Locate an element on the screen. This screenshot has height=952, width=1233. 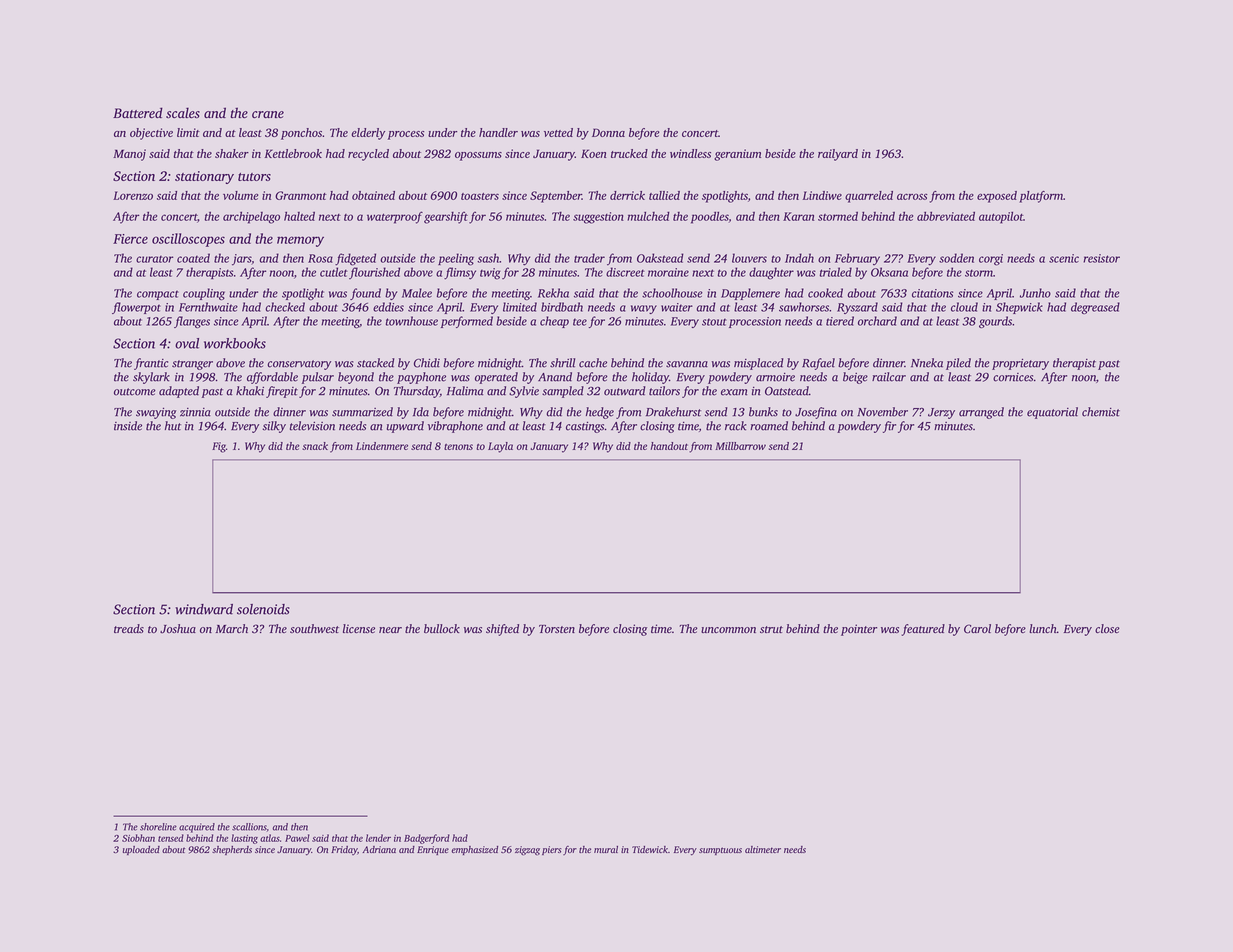
shrill is located at coordinates (562, 363).
